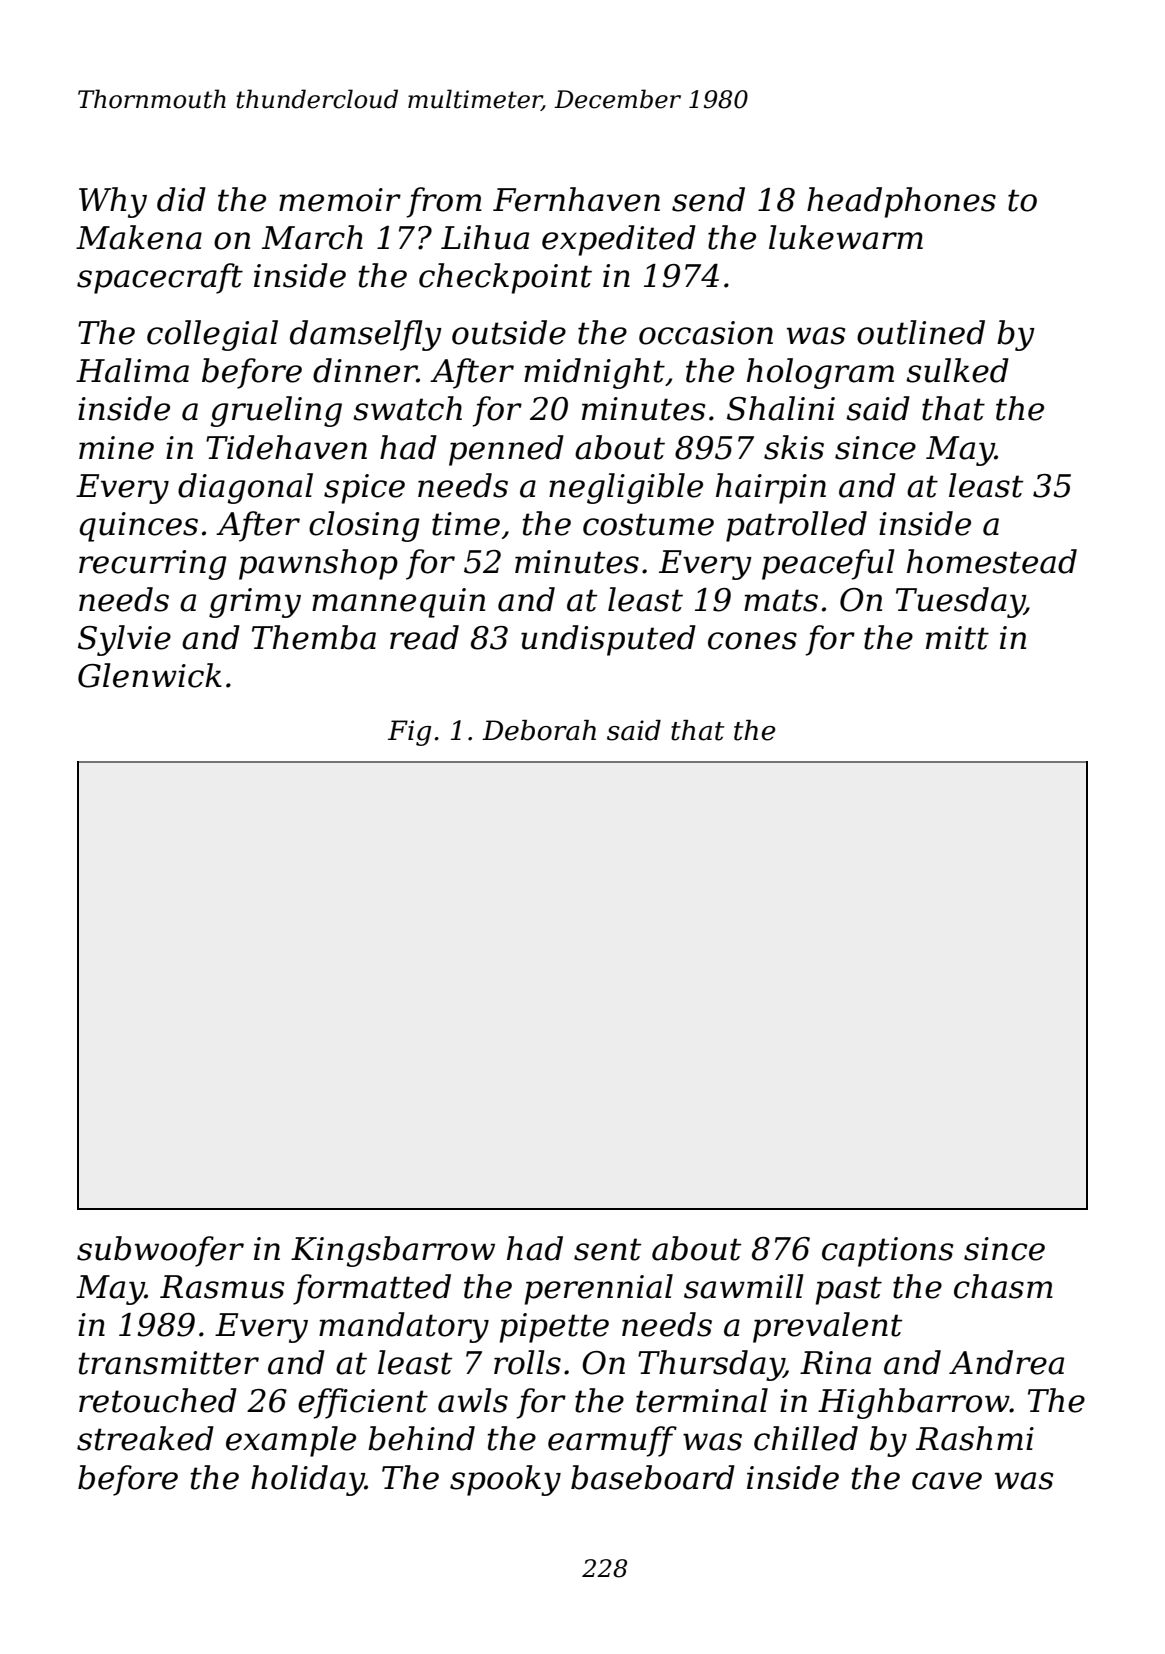  What do you see at coordinates (607, 1249) in the page?
I see `sent` at bounding box center [607, 1249].
